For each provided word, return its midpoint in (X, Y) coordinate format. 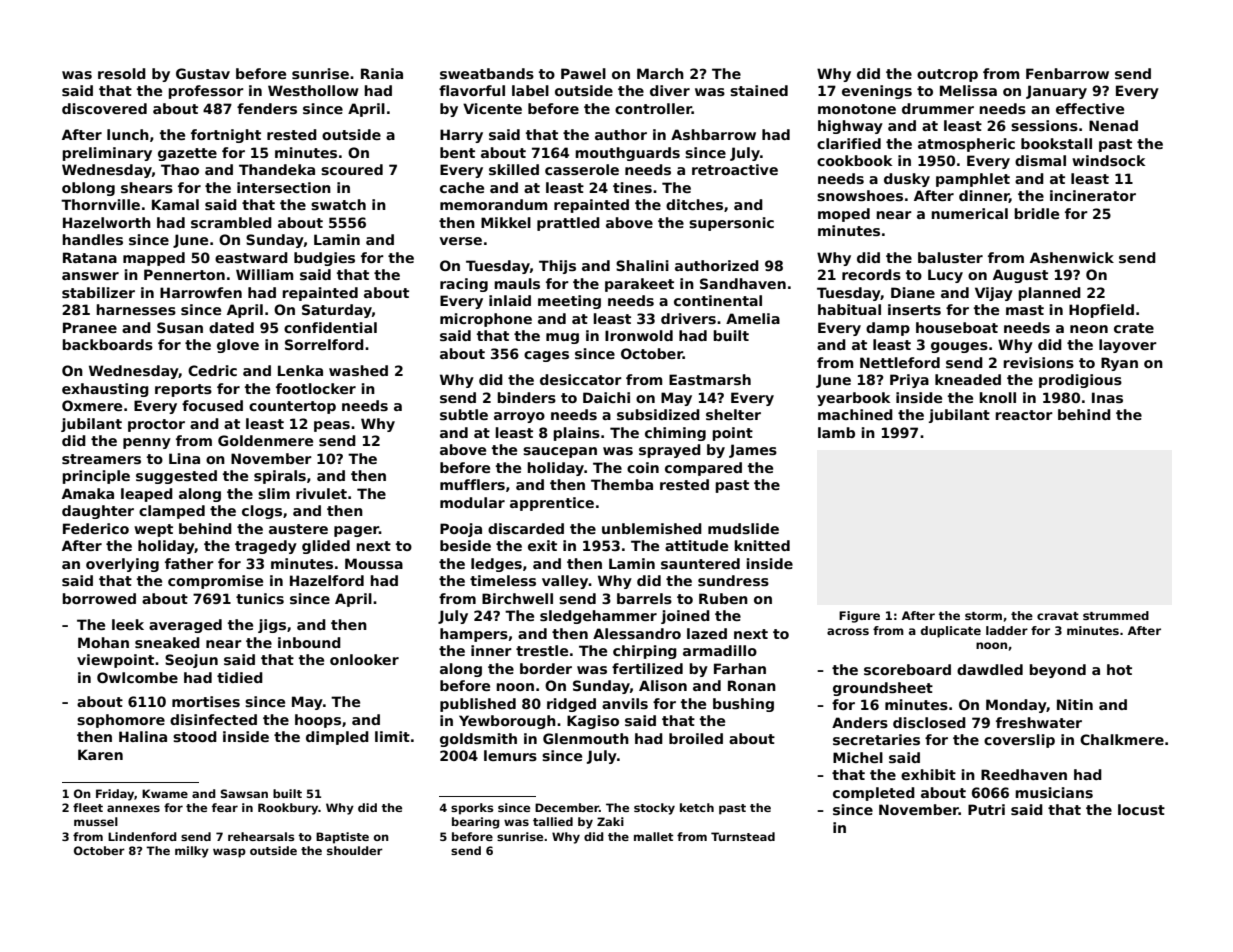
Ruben (723, 598)
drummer (938, 108)
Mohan (103, 642)
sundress (733, 580)
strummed (1116, 615)
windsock (1108, 160)
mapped (154, 259)
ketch (697, 807)
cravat (1058, 616)
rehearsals (261, 836)
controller (653, 108)
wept (153, 530)
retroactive (735, 169)
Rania (382, 73)
